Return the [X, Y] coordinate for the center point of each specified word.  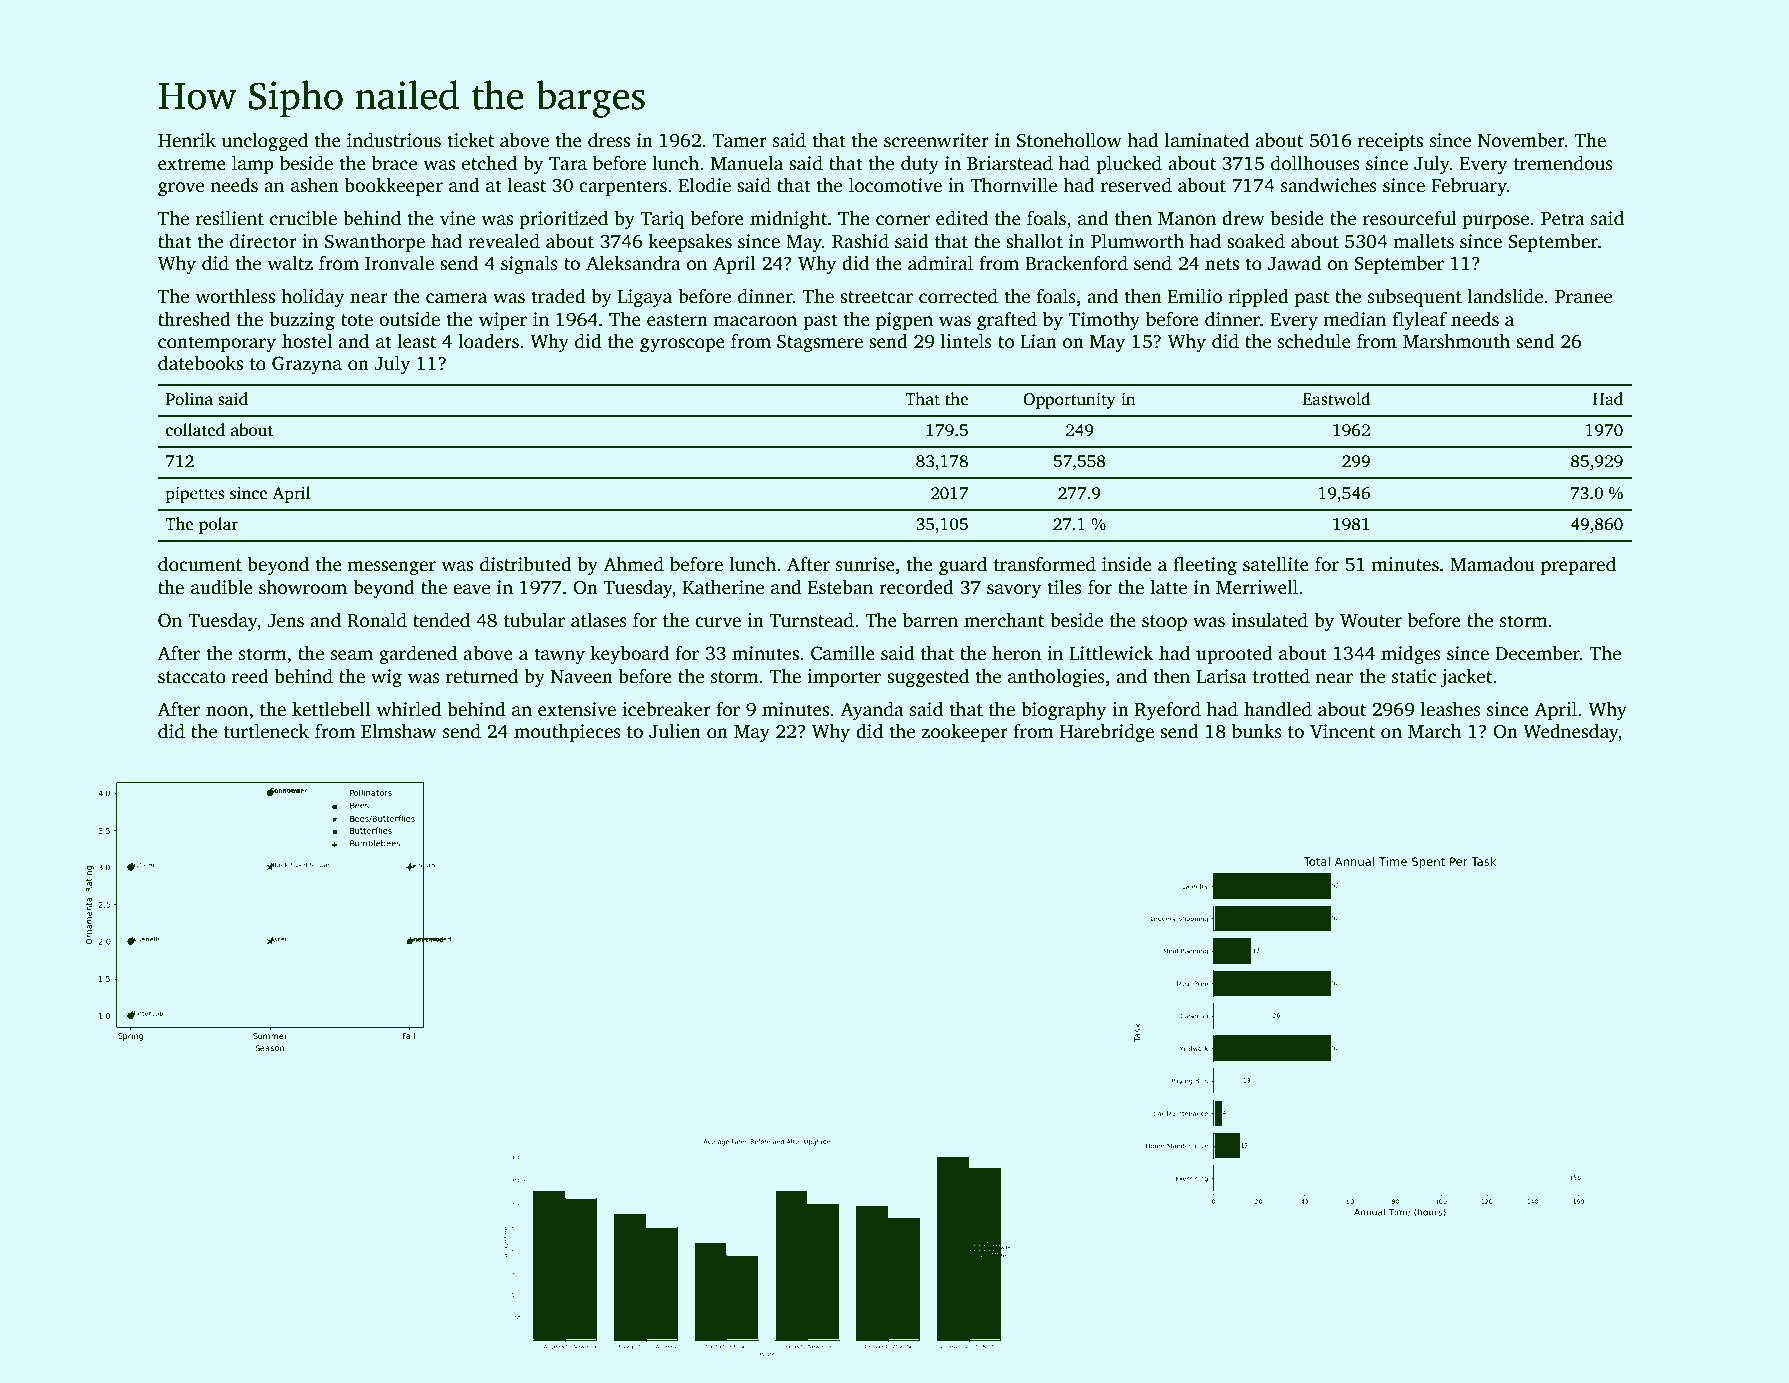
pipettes [195, 495]
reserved [1136, 185]
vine [457, 218]
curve [718, 622]
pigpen [904, 321]
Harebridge [1107, 733]
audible [222, 587]
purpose [1496, 222]
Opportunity [1069, 401]
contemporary [217, 344]
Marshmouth [1456, 341]
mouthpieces [567, 733]
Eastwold [1336, 399]
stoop [1164, 623]
